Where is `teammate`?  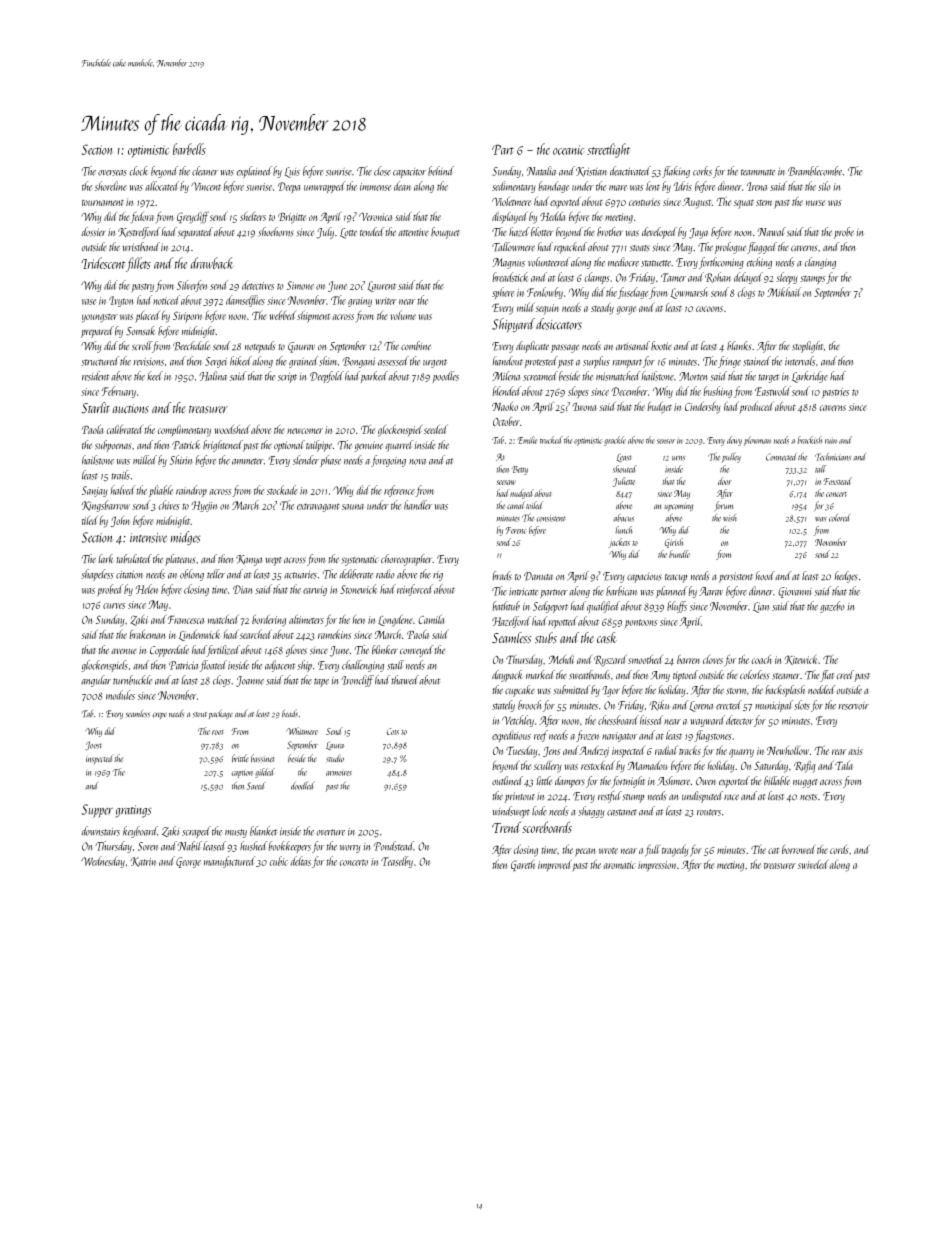
teammate is located at coordinates (758, 172).
